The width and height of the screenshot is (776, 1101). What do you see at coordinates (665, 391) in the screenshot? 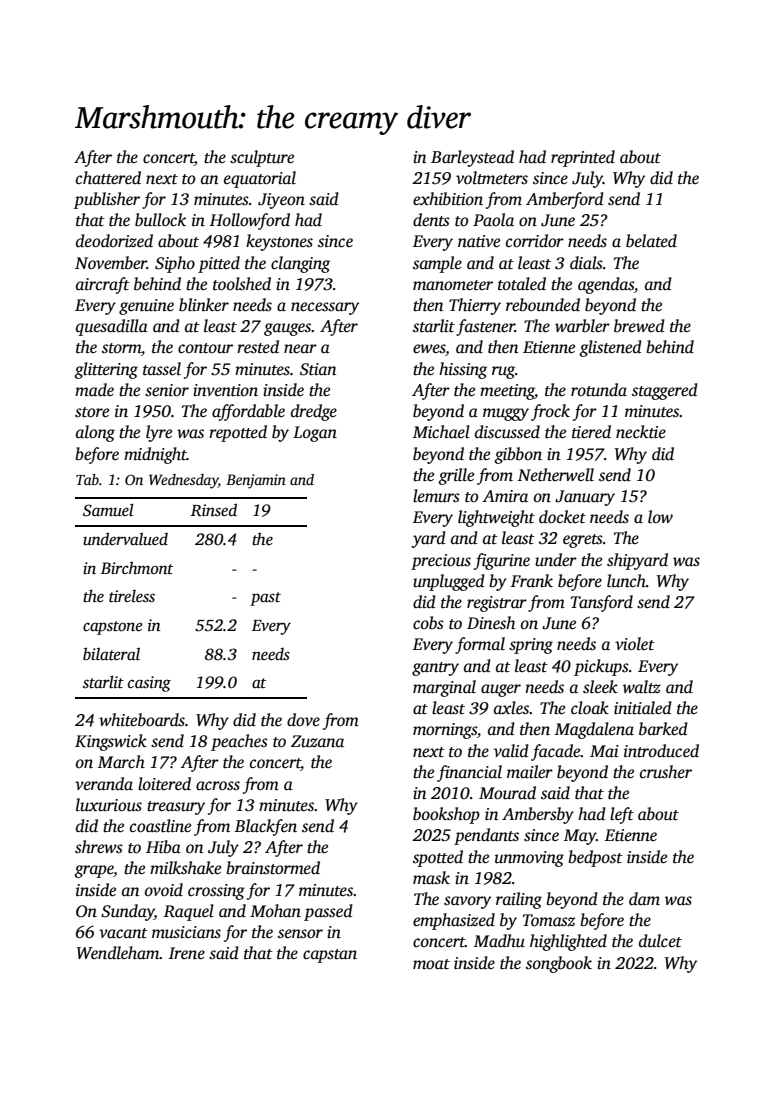
I see `staggered` at bounding box center [665, 391].
